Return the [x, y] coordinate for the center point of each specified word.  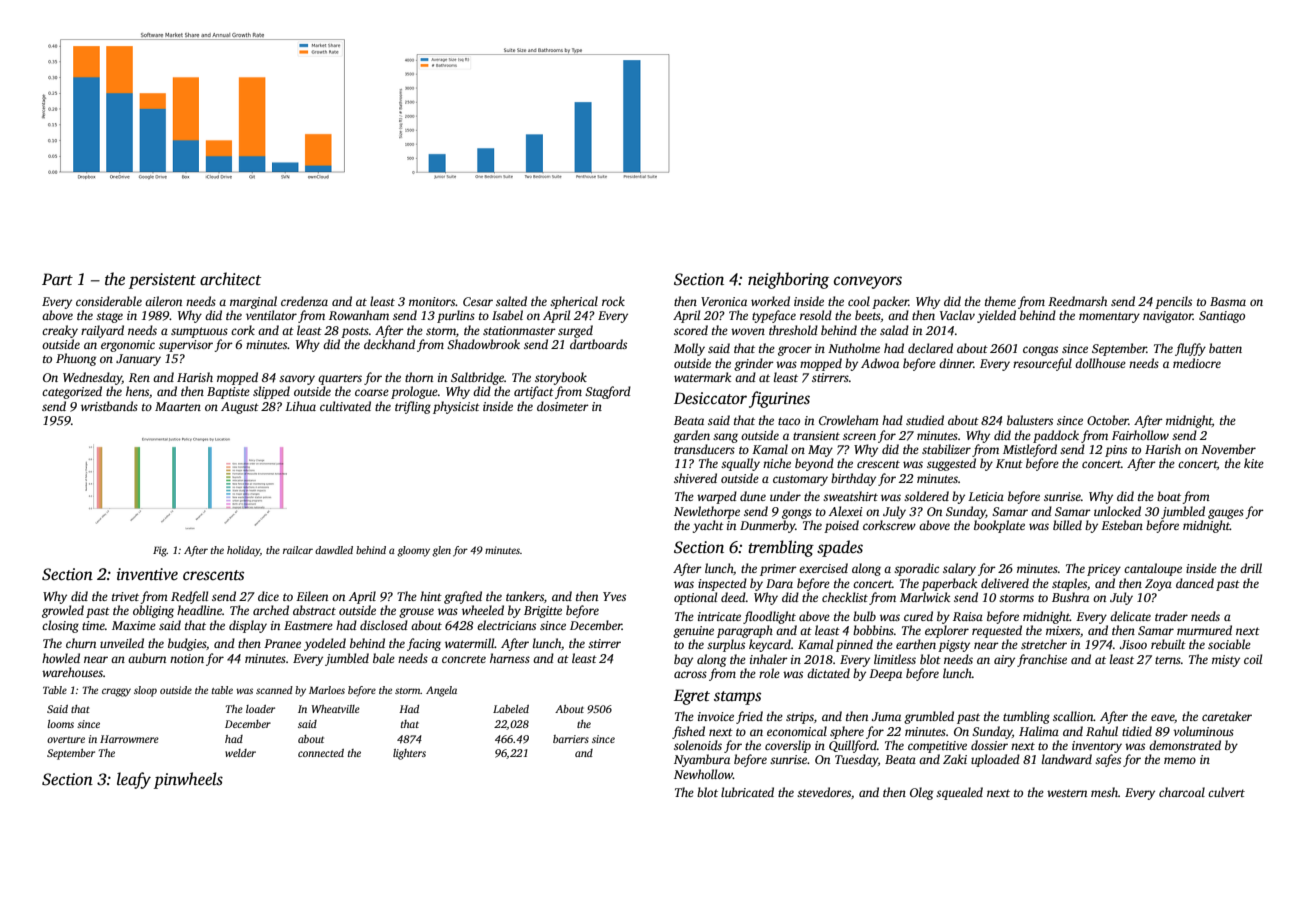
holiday [243, 551]
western [1067, 793]
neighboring [788, 280]
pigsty [954, 646]
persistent [162, 281]
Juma [886, 716]
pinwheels [188, 780]
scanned [274, 690]
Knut [1009, 463]
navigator [1168, 317]
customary [800, 480]
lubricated [747, 792]
